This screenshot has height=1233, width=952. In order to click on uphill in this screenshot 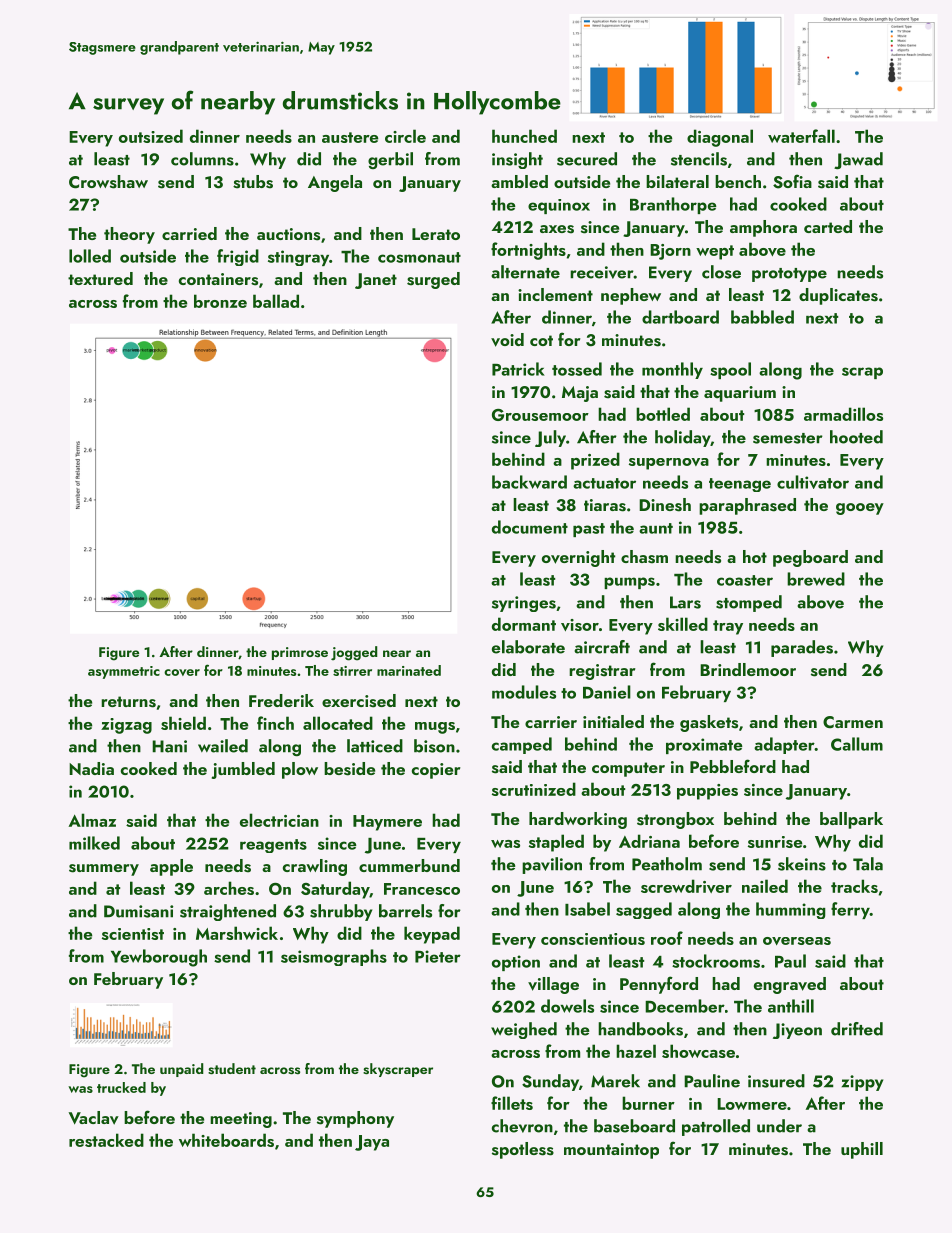, I will do `click(862, 1150)`.
